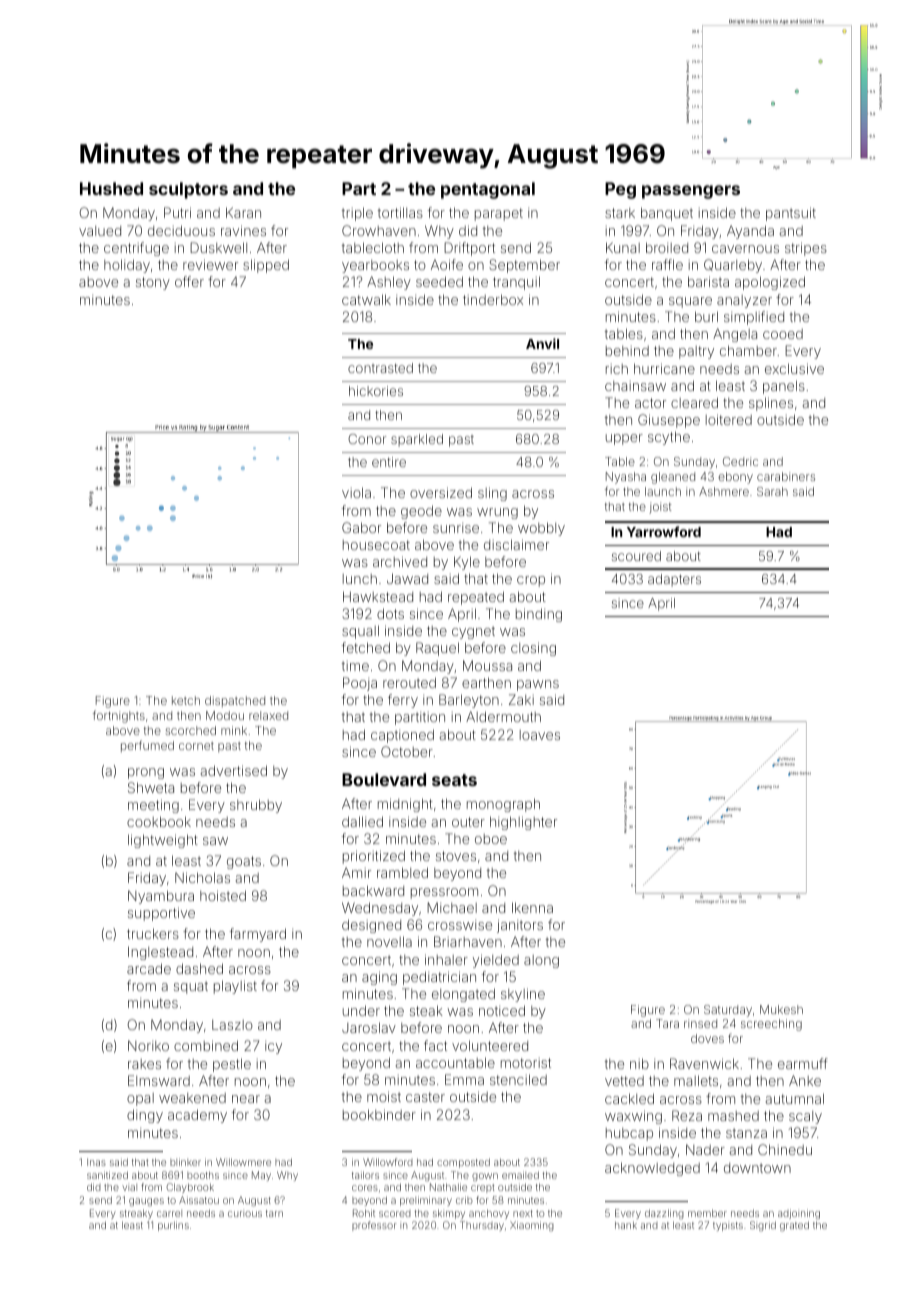 This screenshot has width=908, height=1316. What do you see at coordinates (379, 978) in the screenshot?
I see `aging` at bounding box center [379, 978].
